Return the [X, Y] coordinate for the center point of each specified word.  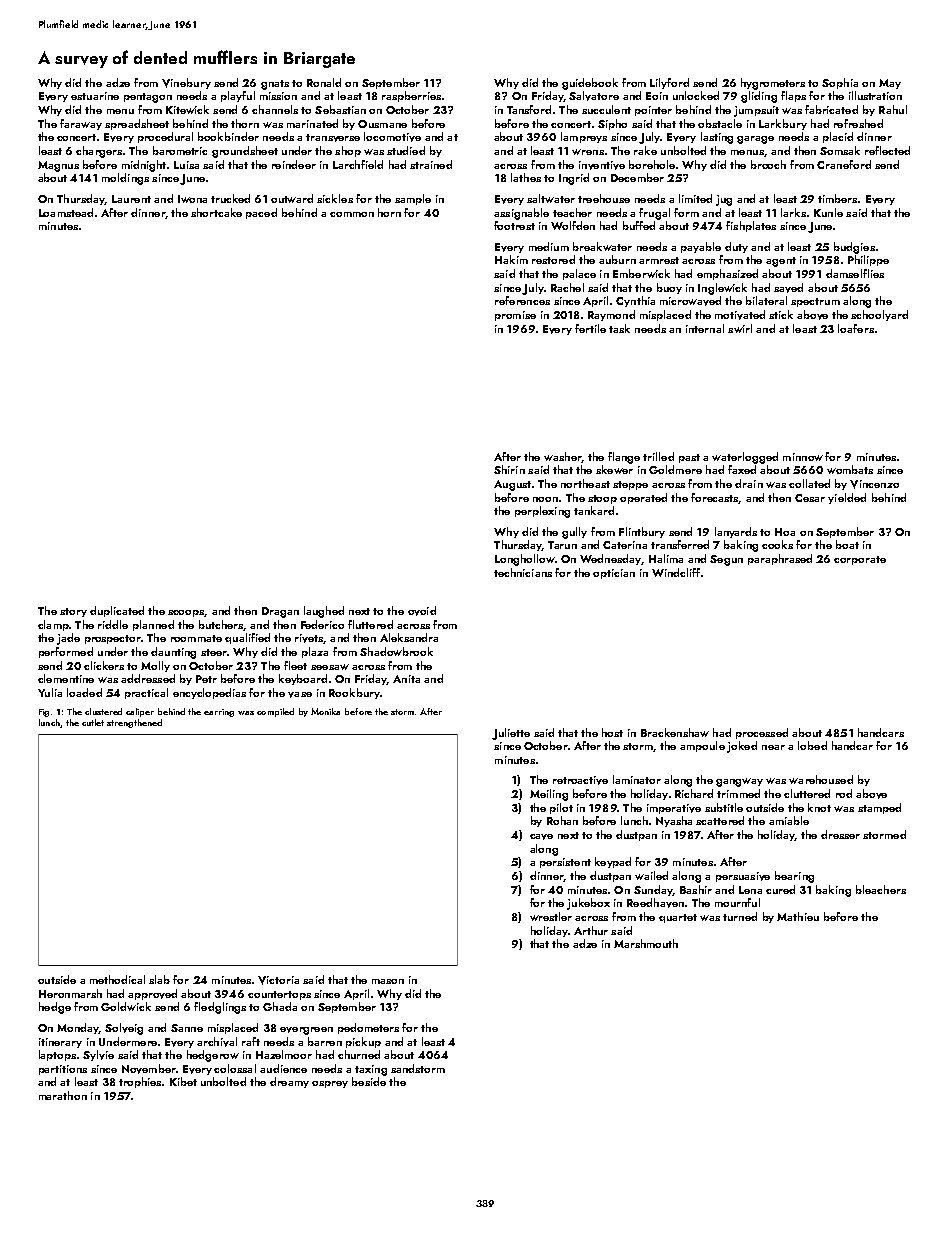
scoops [186, 613]
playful [238, 96]
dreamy [289, 1082]
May [890, 84]
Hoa [785, 532]
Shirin [509, 469]
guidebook [590, 84]
